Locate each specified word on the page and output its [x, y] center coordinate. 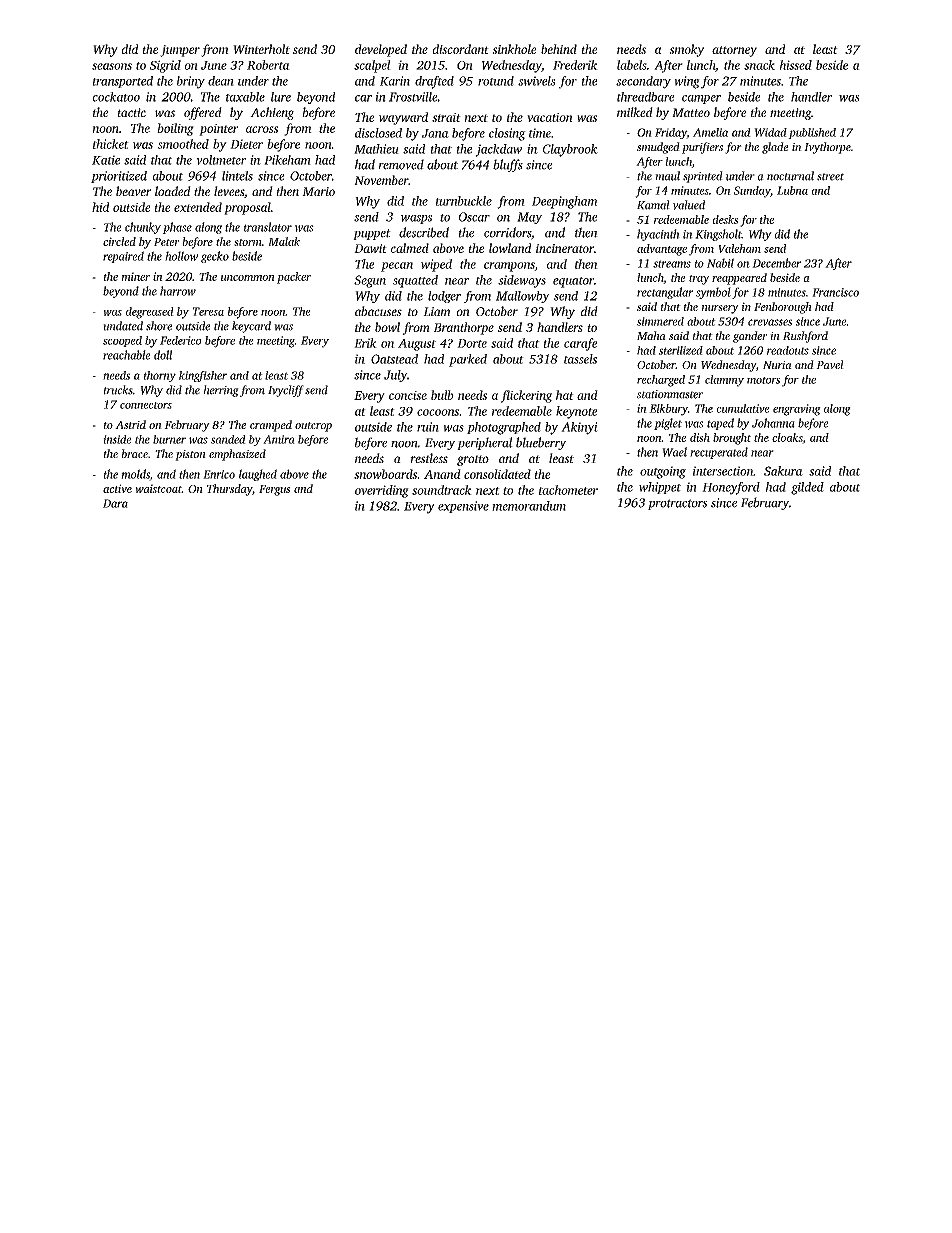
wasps [416, 219]
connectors [146, 405]
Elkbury [668, 410]
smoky [686, 50]
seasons [112, 66]
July [395, 376]
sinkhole [514, 49]
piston [190, 455]
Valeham [739, 248]
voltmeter [221, 160]
